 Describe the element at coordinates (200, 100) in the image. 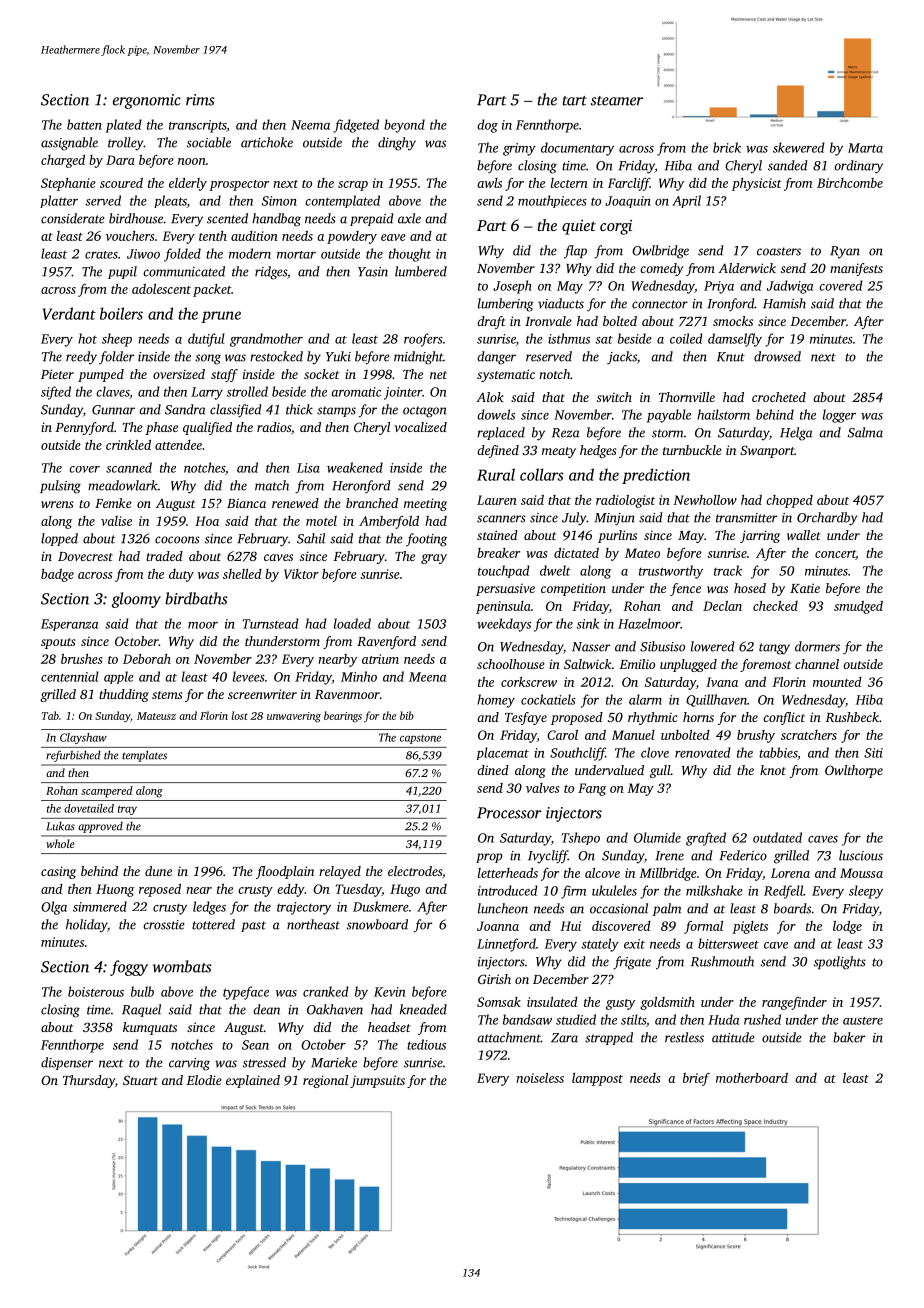

I see `rims` at that location.
